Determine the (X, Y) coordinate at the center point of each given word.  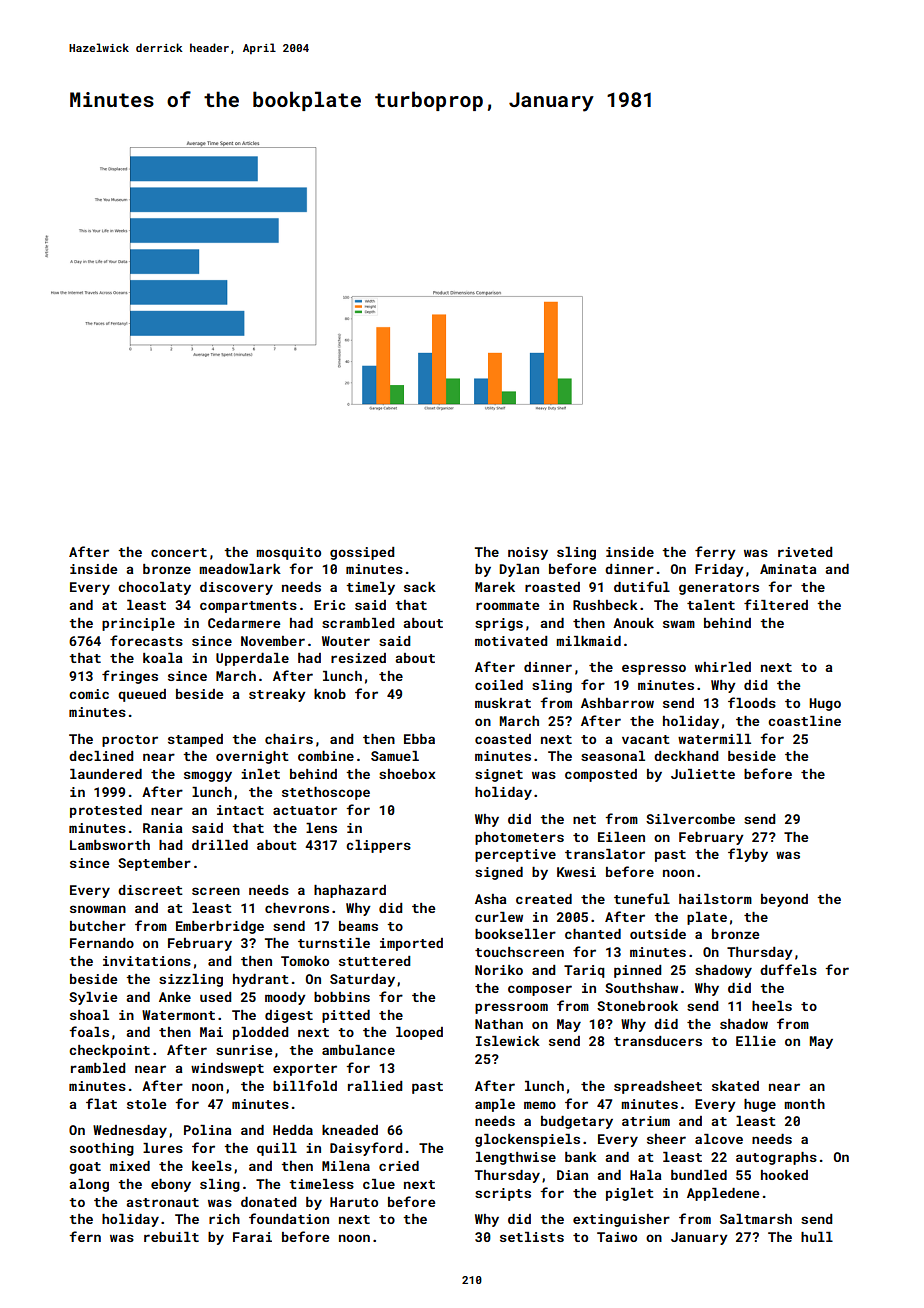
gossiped (362, 553)
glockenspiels (527, 1140)
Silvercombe (690, 819)
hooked (784, 1175)
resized (358, 658)
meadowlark (240, 569)
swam (679, 624)
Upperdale (252, 659)
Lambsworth (110, 845)
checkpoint (109, 1051)
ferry (715, 553)
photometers (519, 838)
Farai (252, 1237)
